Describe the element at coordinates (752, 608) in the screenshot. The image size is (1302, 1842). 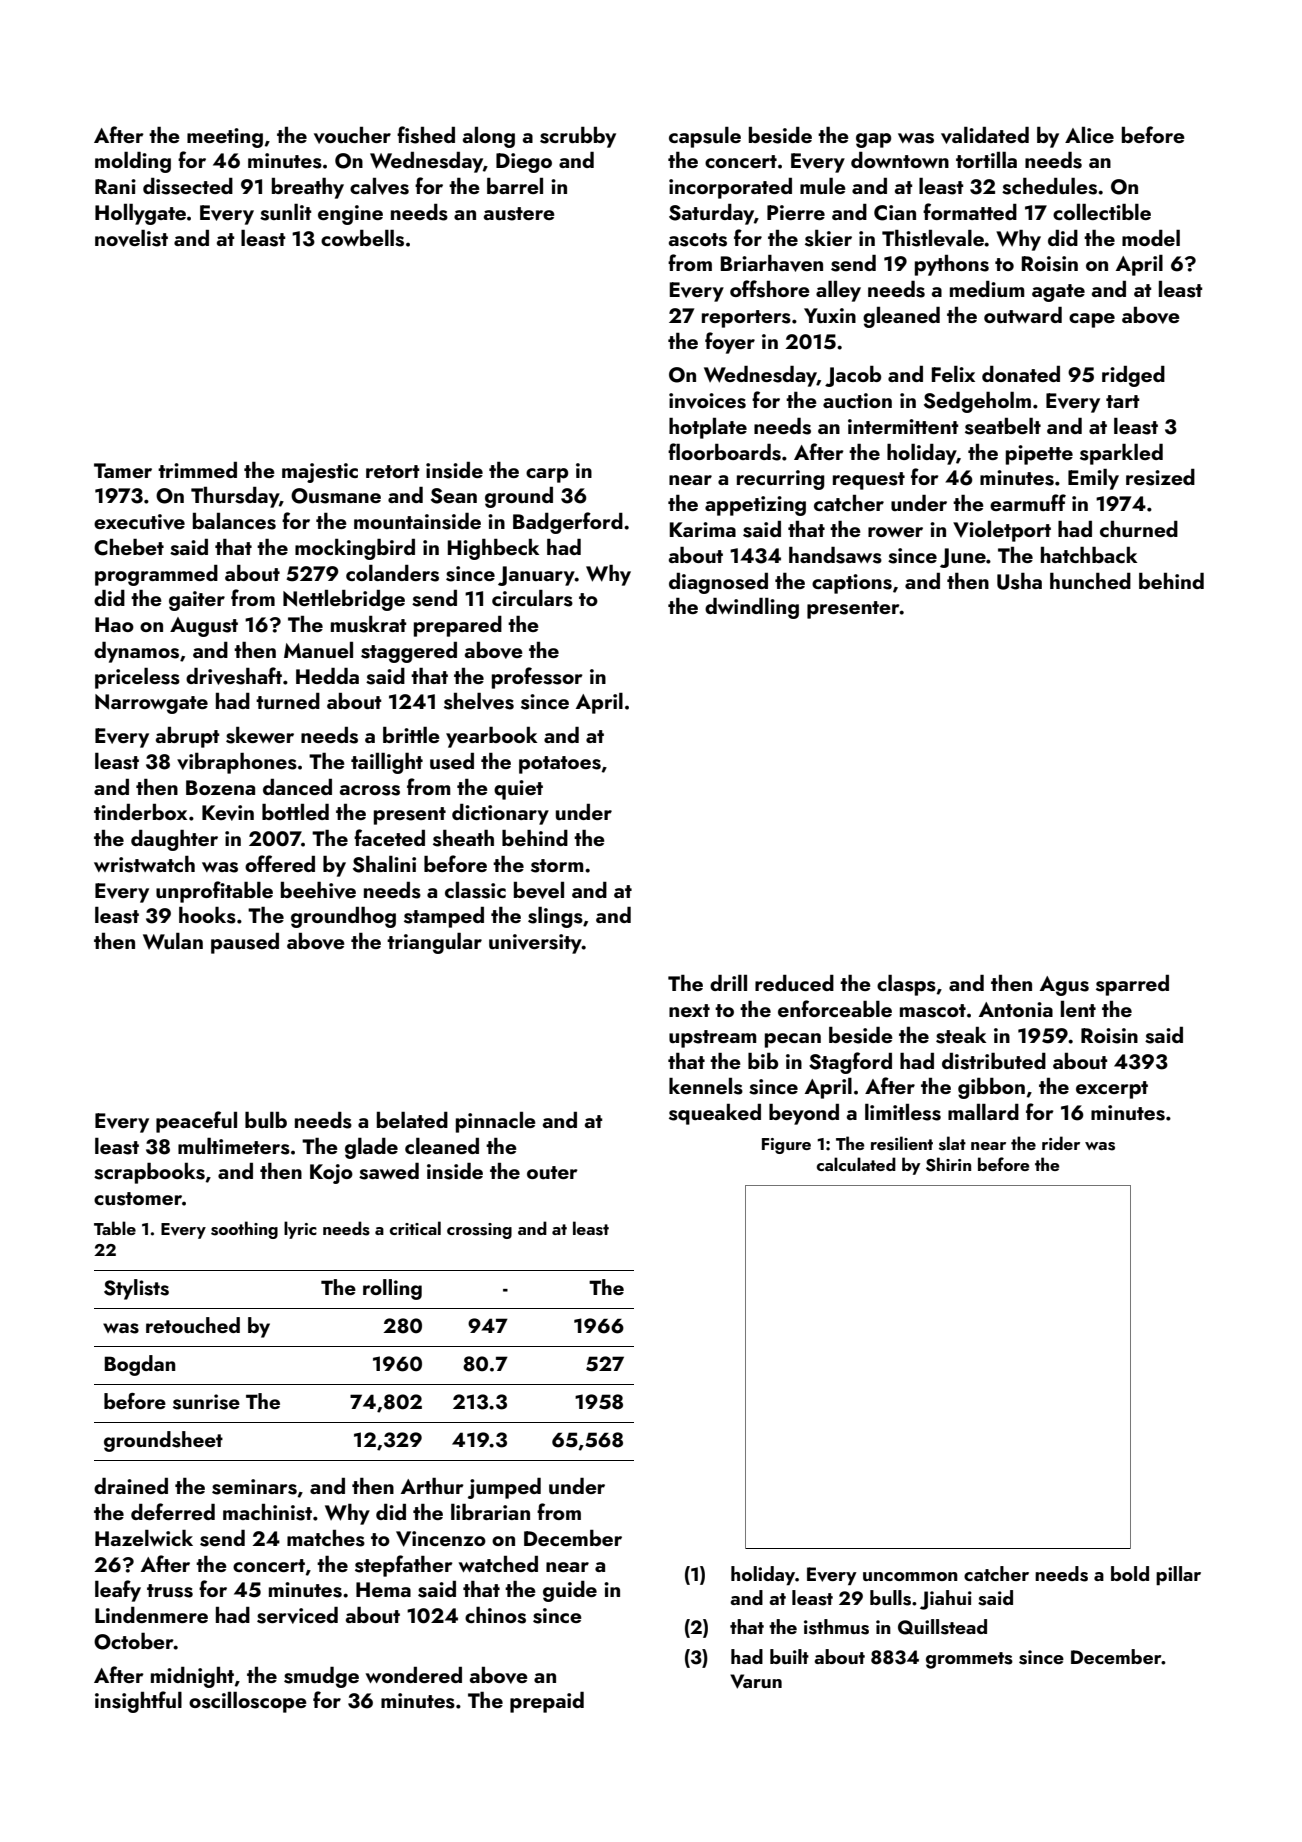
I see `dwindling` at that location.
